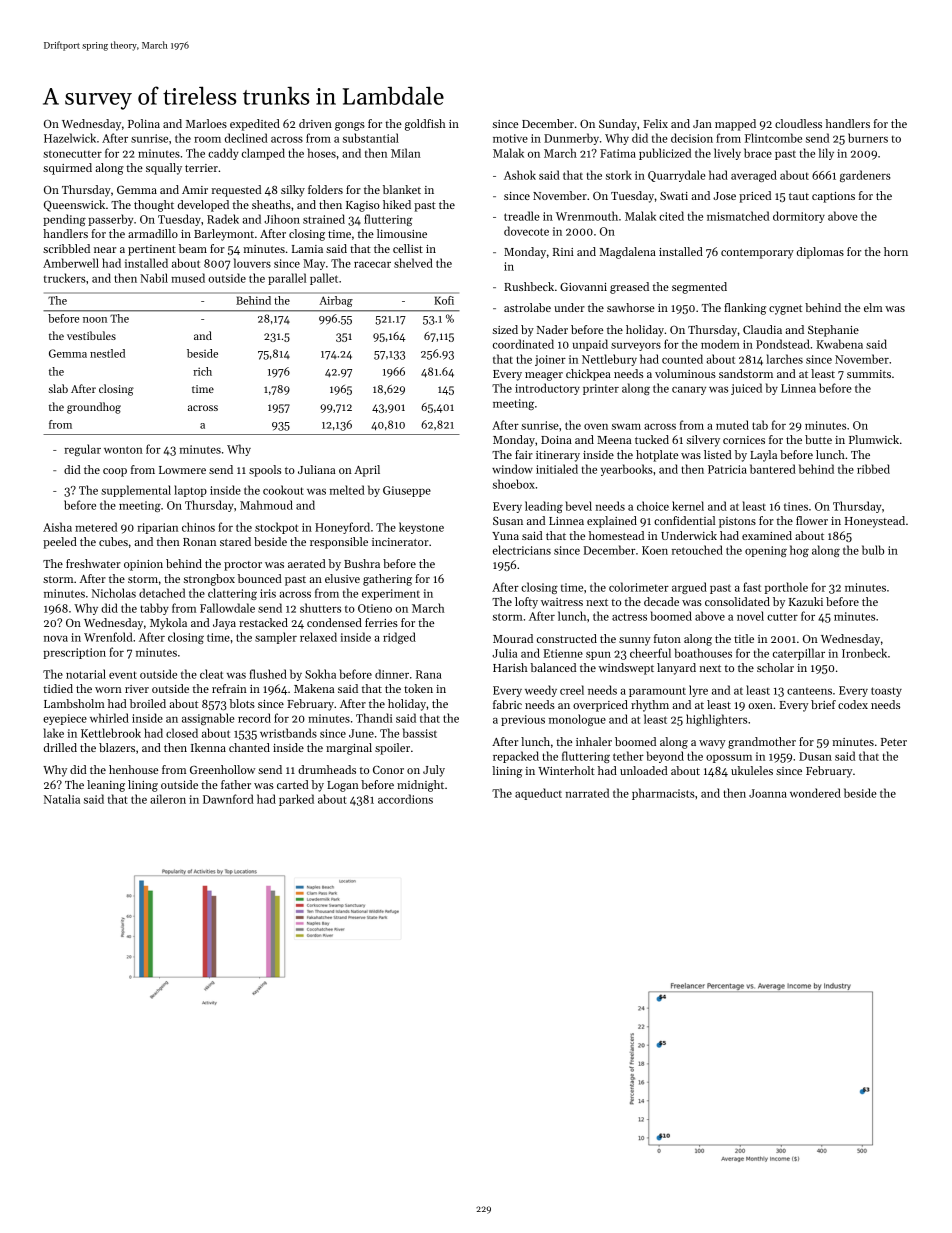 This screenshot has height=1233, width=952. I want to click on larches, so click(785, 359).
